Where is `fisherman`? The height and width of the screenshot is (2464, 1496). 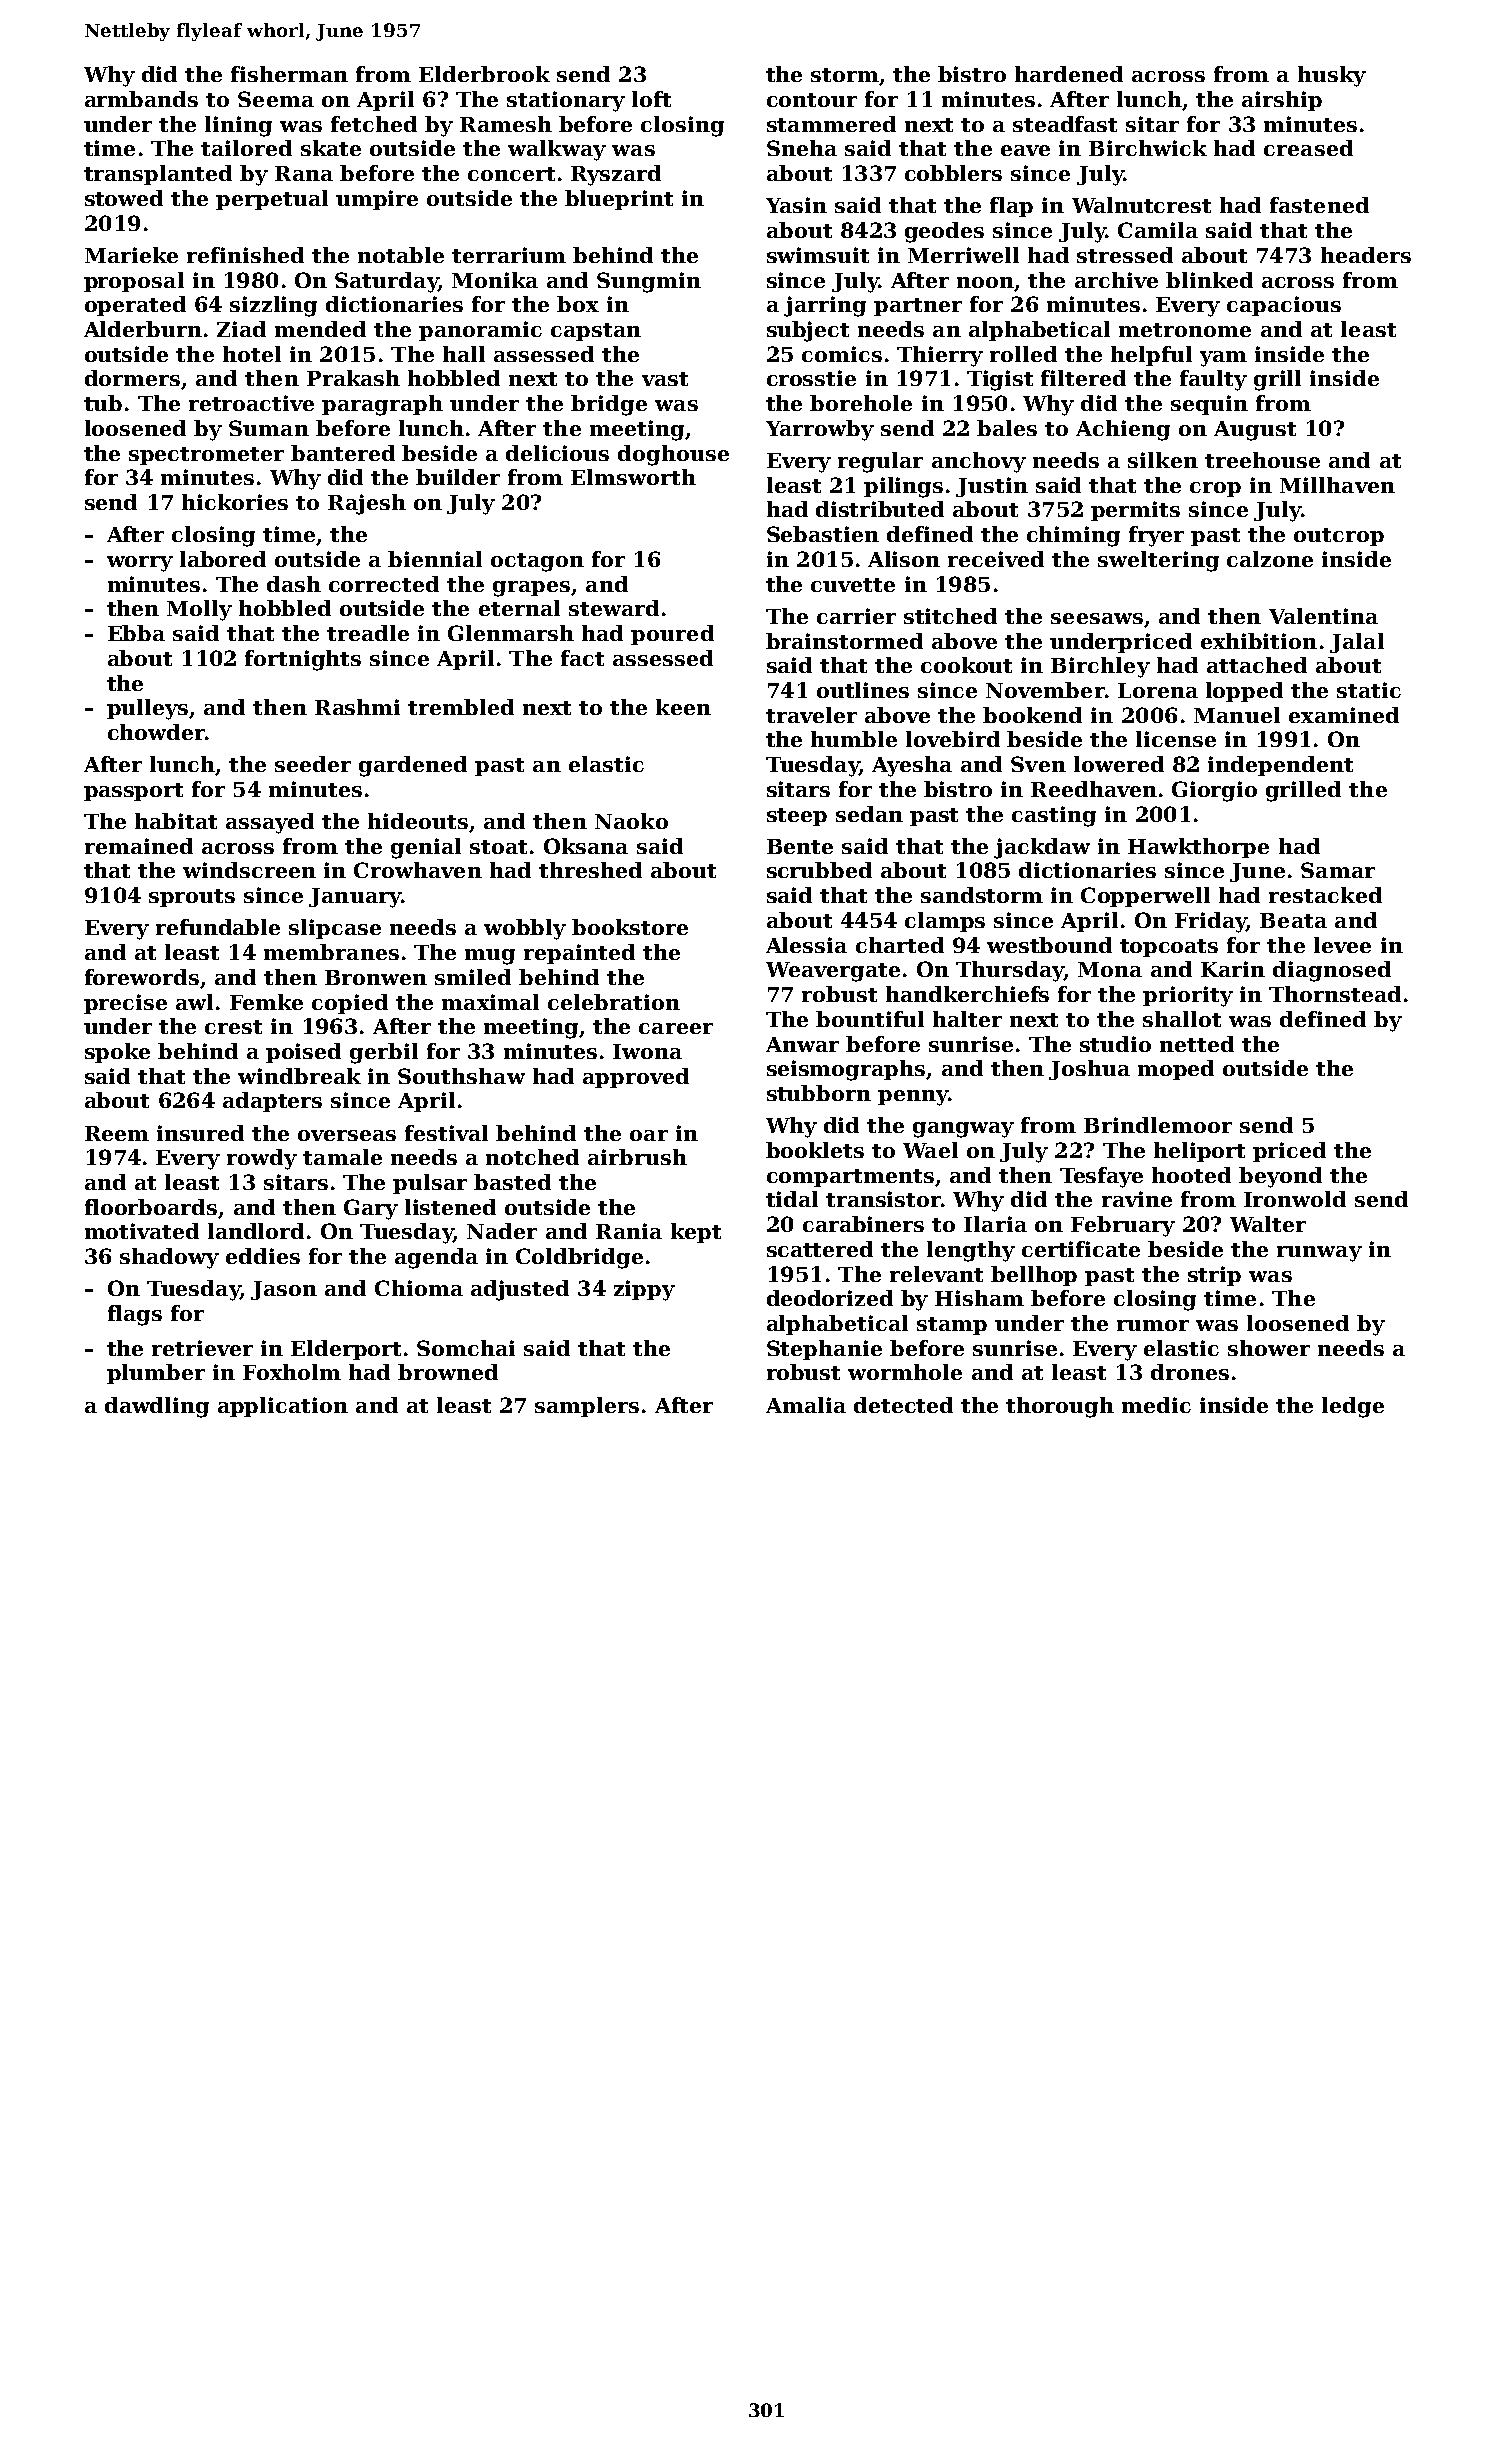 fisherman is located at coordinates (289, 74).
